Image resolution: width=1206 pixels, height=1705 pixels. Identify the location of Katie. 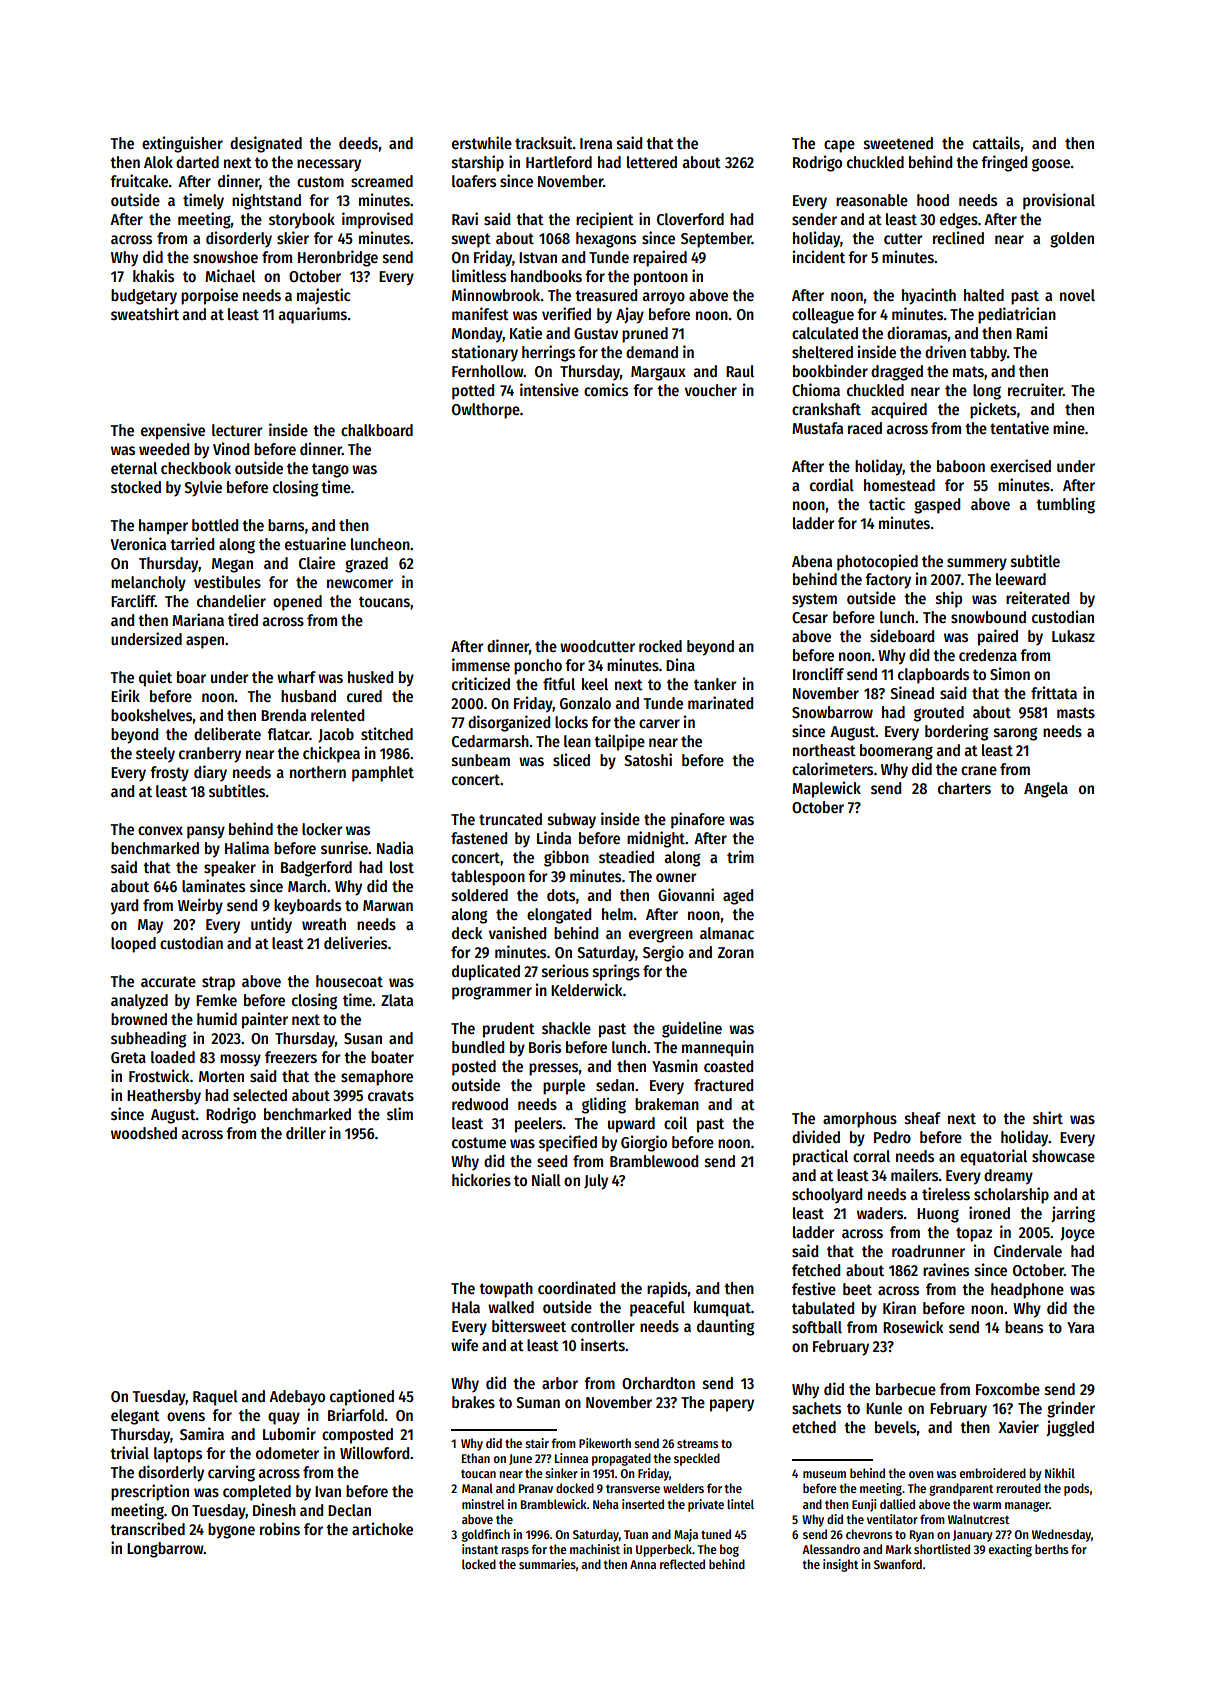
(526, 332).
